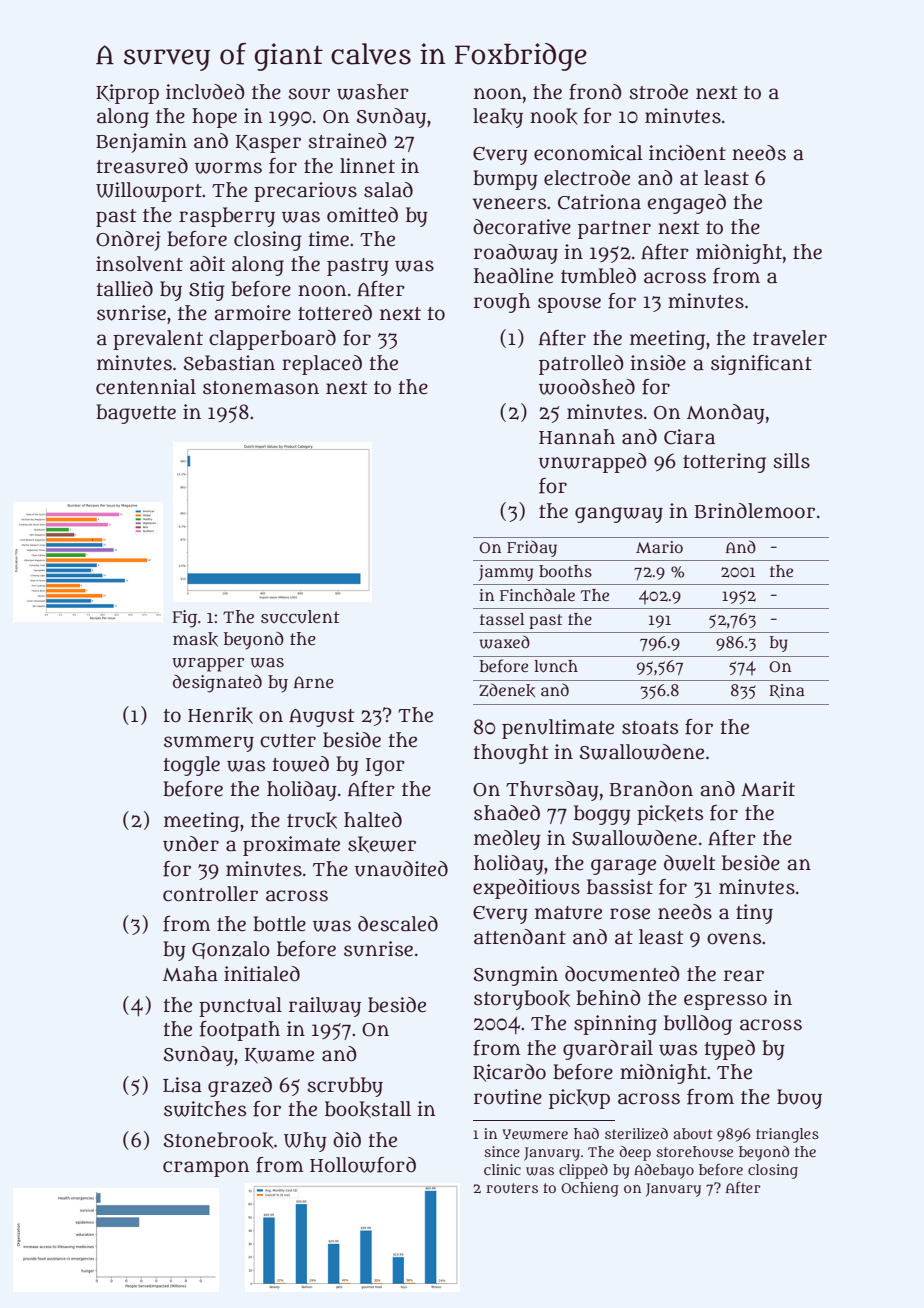  Describe the element at coordinates (622, 974) in the screenshot. I see `documented` at that location.
